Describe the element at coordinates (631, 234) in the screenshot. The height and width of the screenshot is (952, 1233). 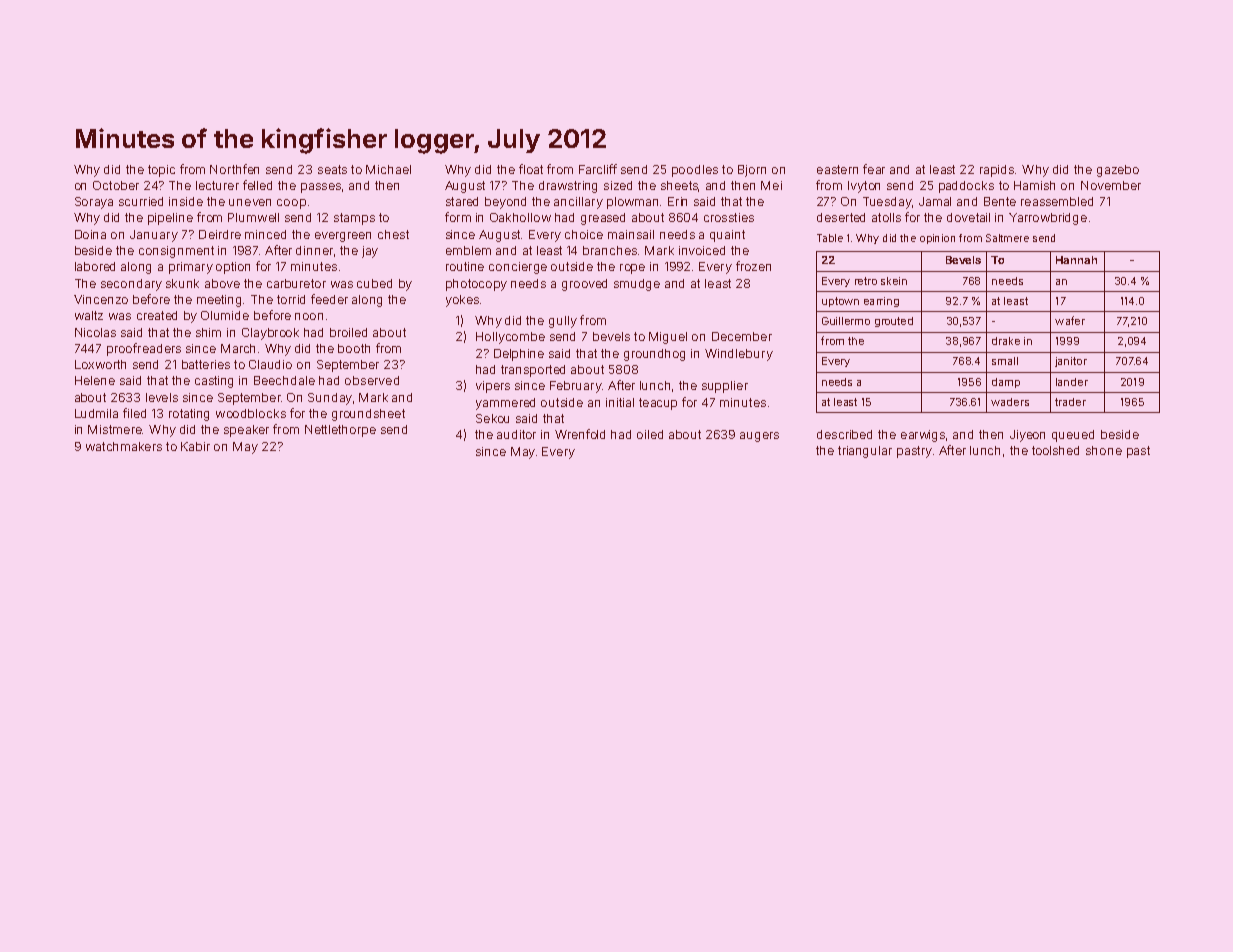
I see `mainsail` at that location.
